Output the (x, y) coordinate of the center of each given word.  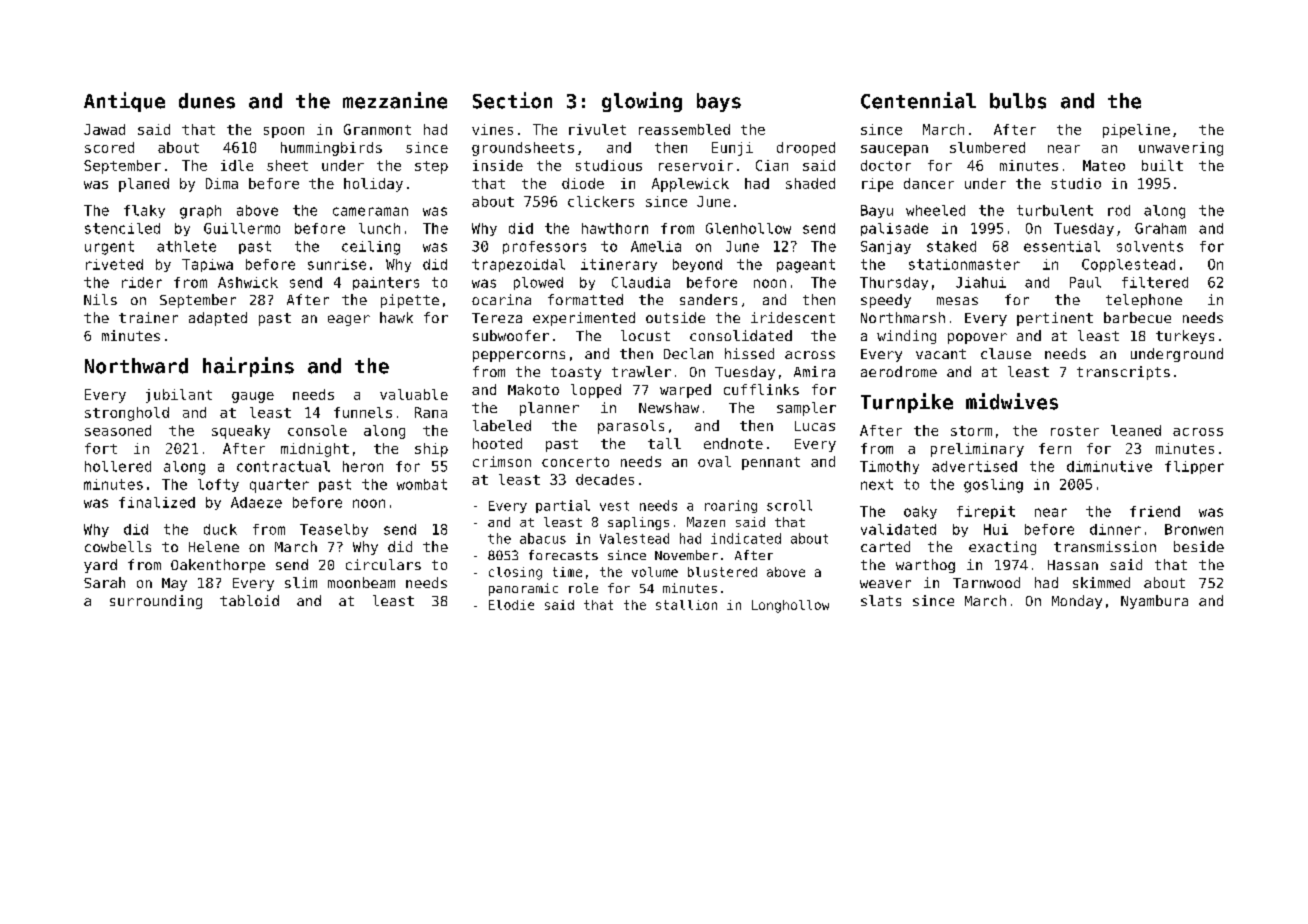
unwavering (1181, 149)
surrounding (156, 602)
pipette (410, 301)
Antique (124, 102)
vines (492, 129)
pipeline (1136, 131)
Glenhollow (748, 228)
